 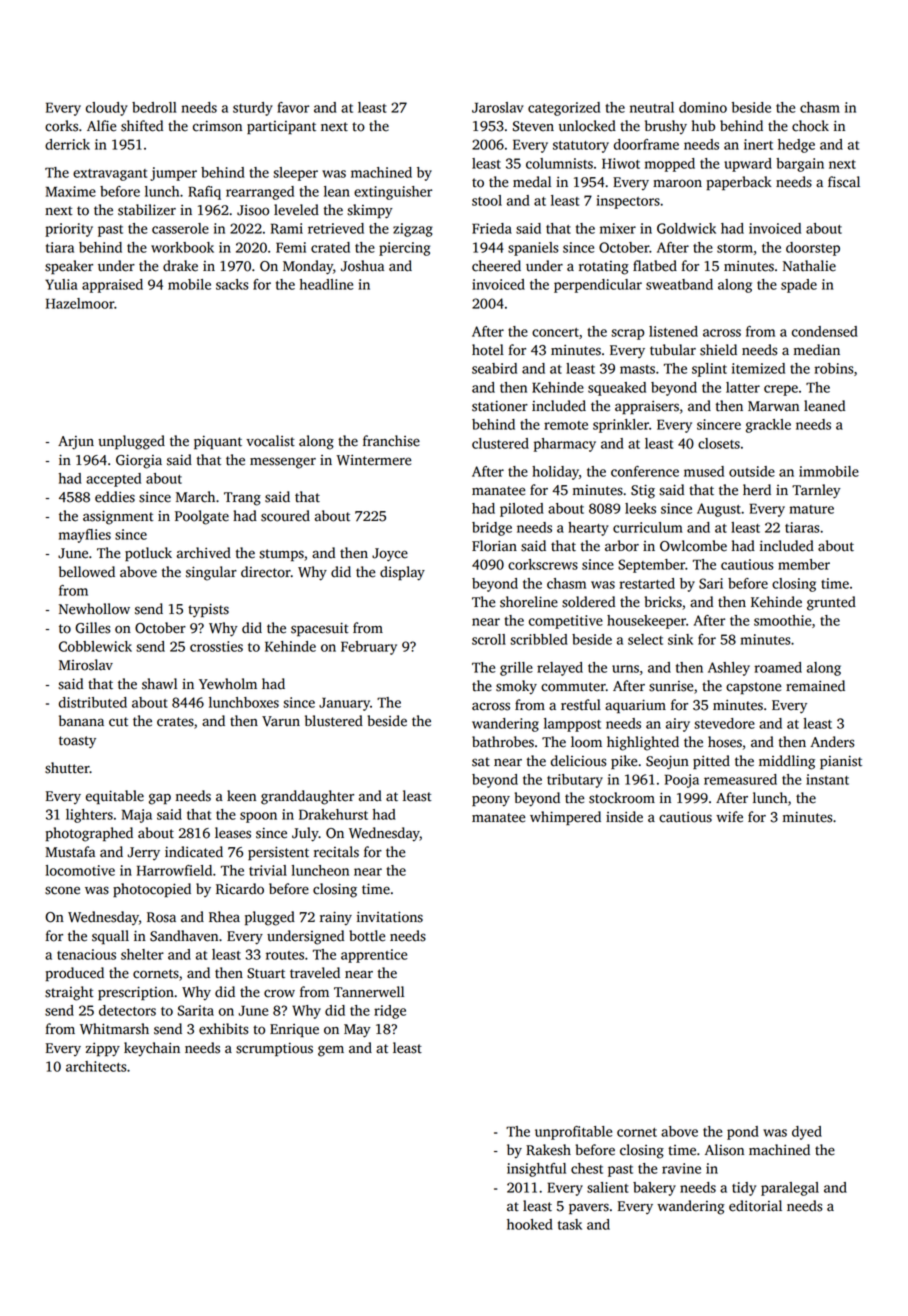 I want to click on mature, so click(x=811, y=509).
